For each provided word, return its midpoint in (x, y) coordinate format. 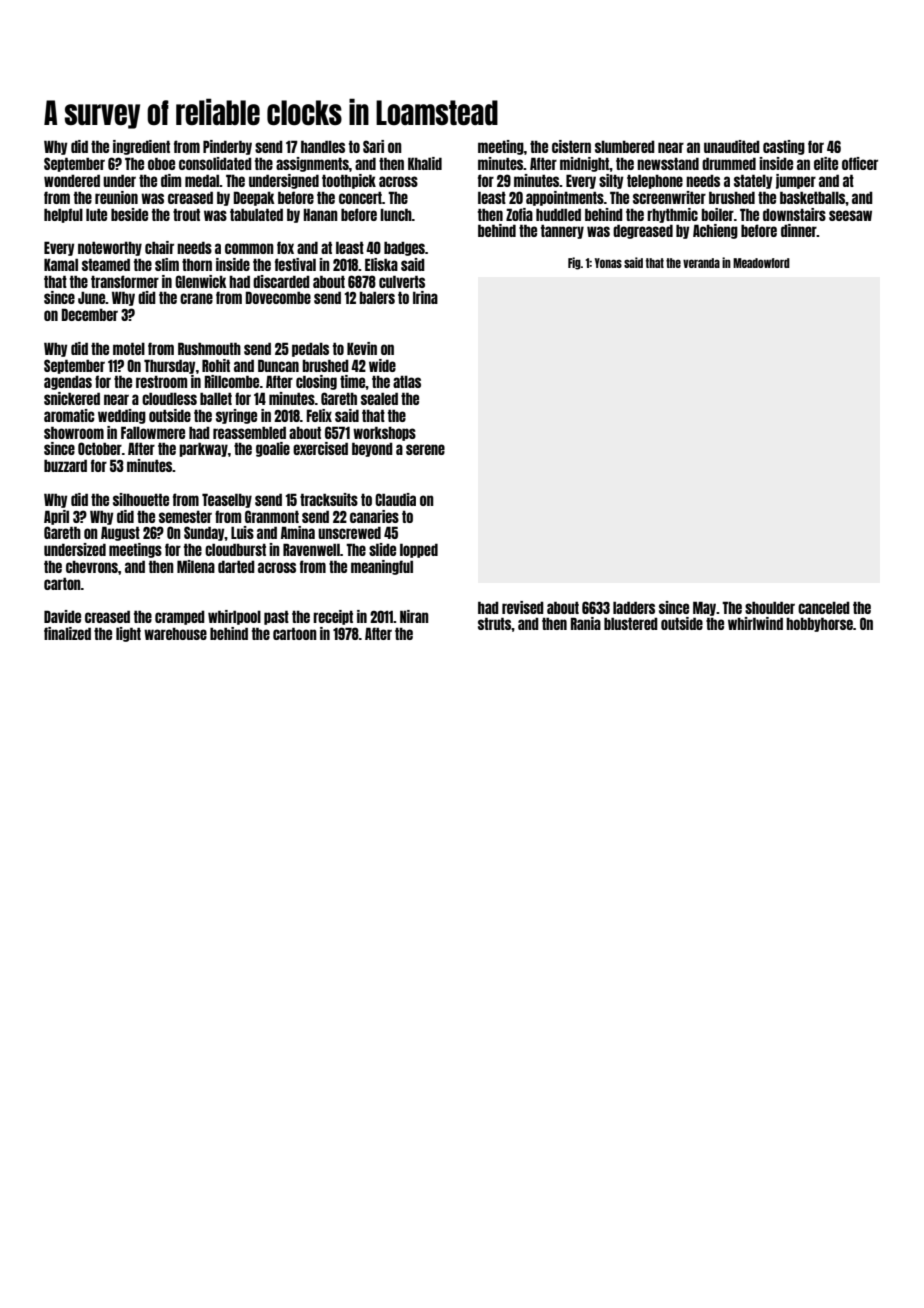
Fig (574, 263)
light (128, 634)
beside (129, 214)
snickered (72, 398)
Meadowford (761, 263)
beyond (372, 449)
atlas (407, 381)
